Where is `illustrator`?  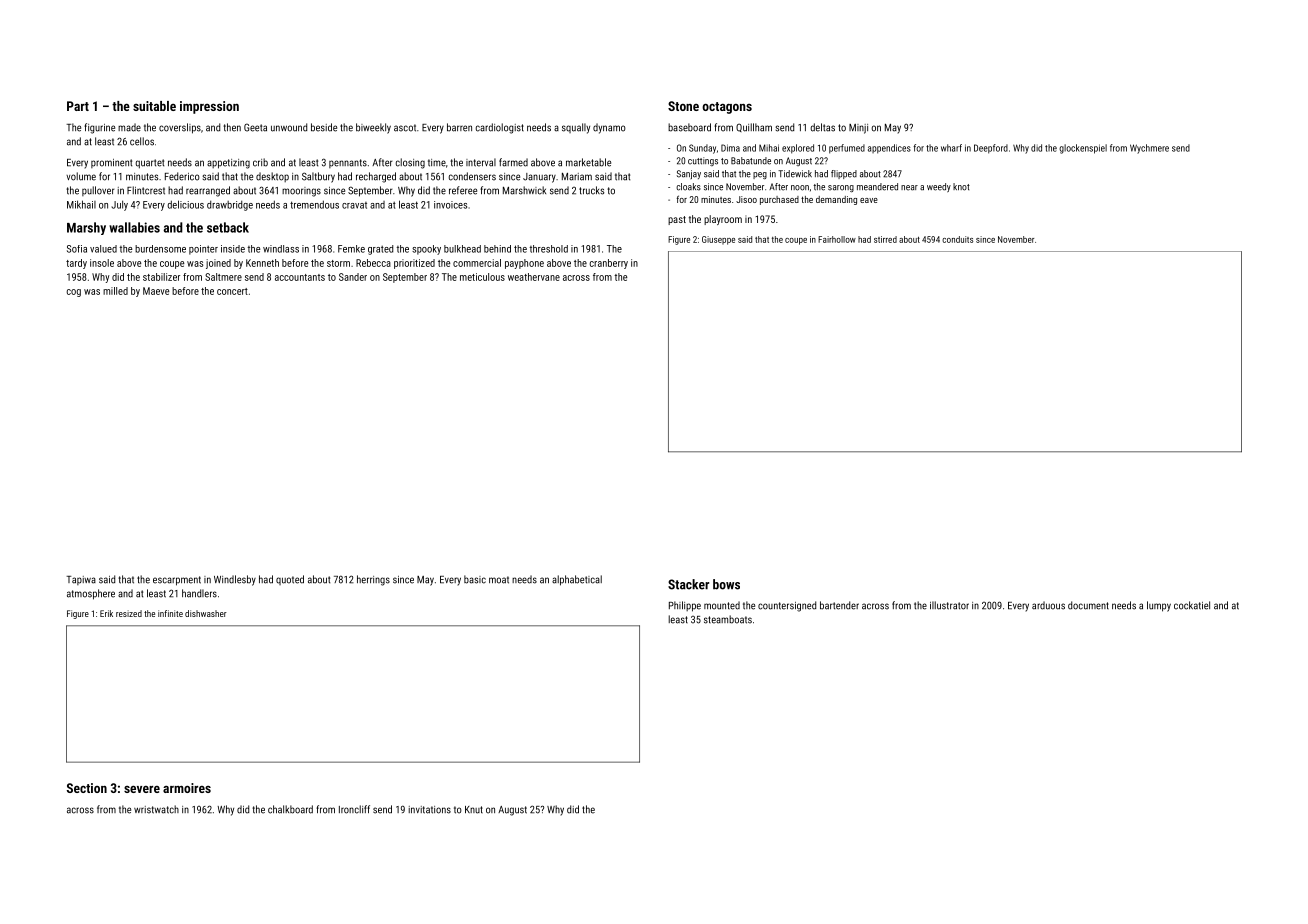
illustrator is located at coordinates (949, 605).
